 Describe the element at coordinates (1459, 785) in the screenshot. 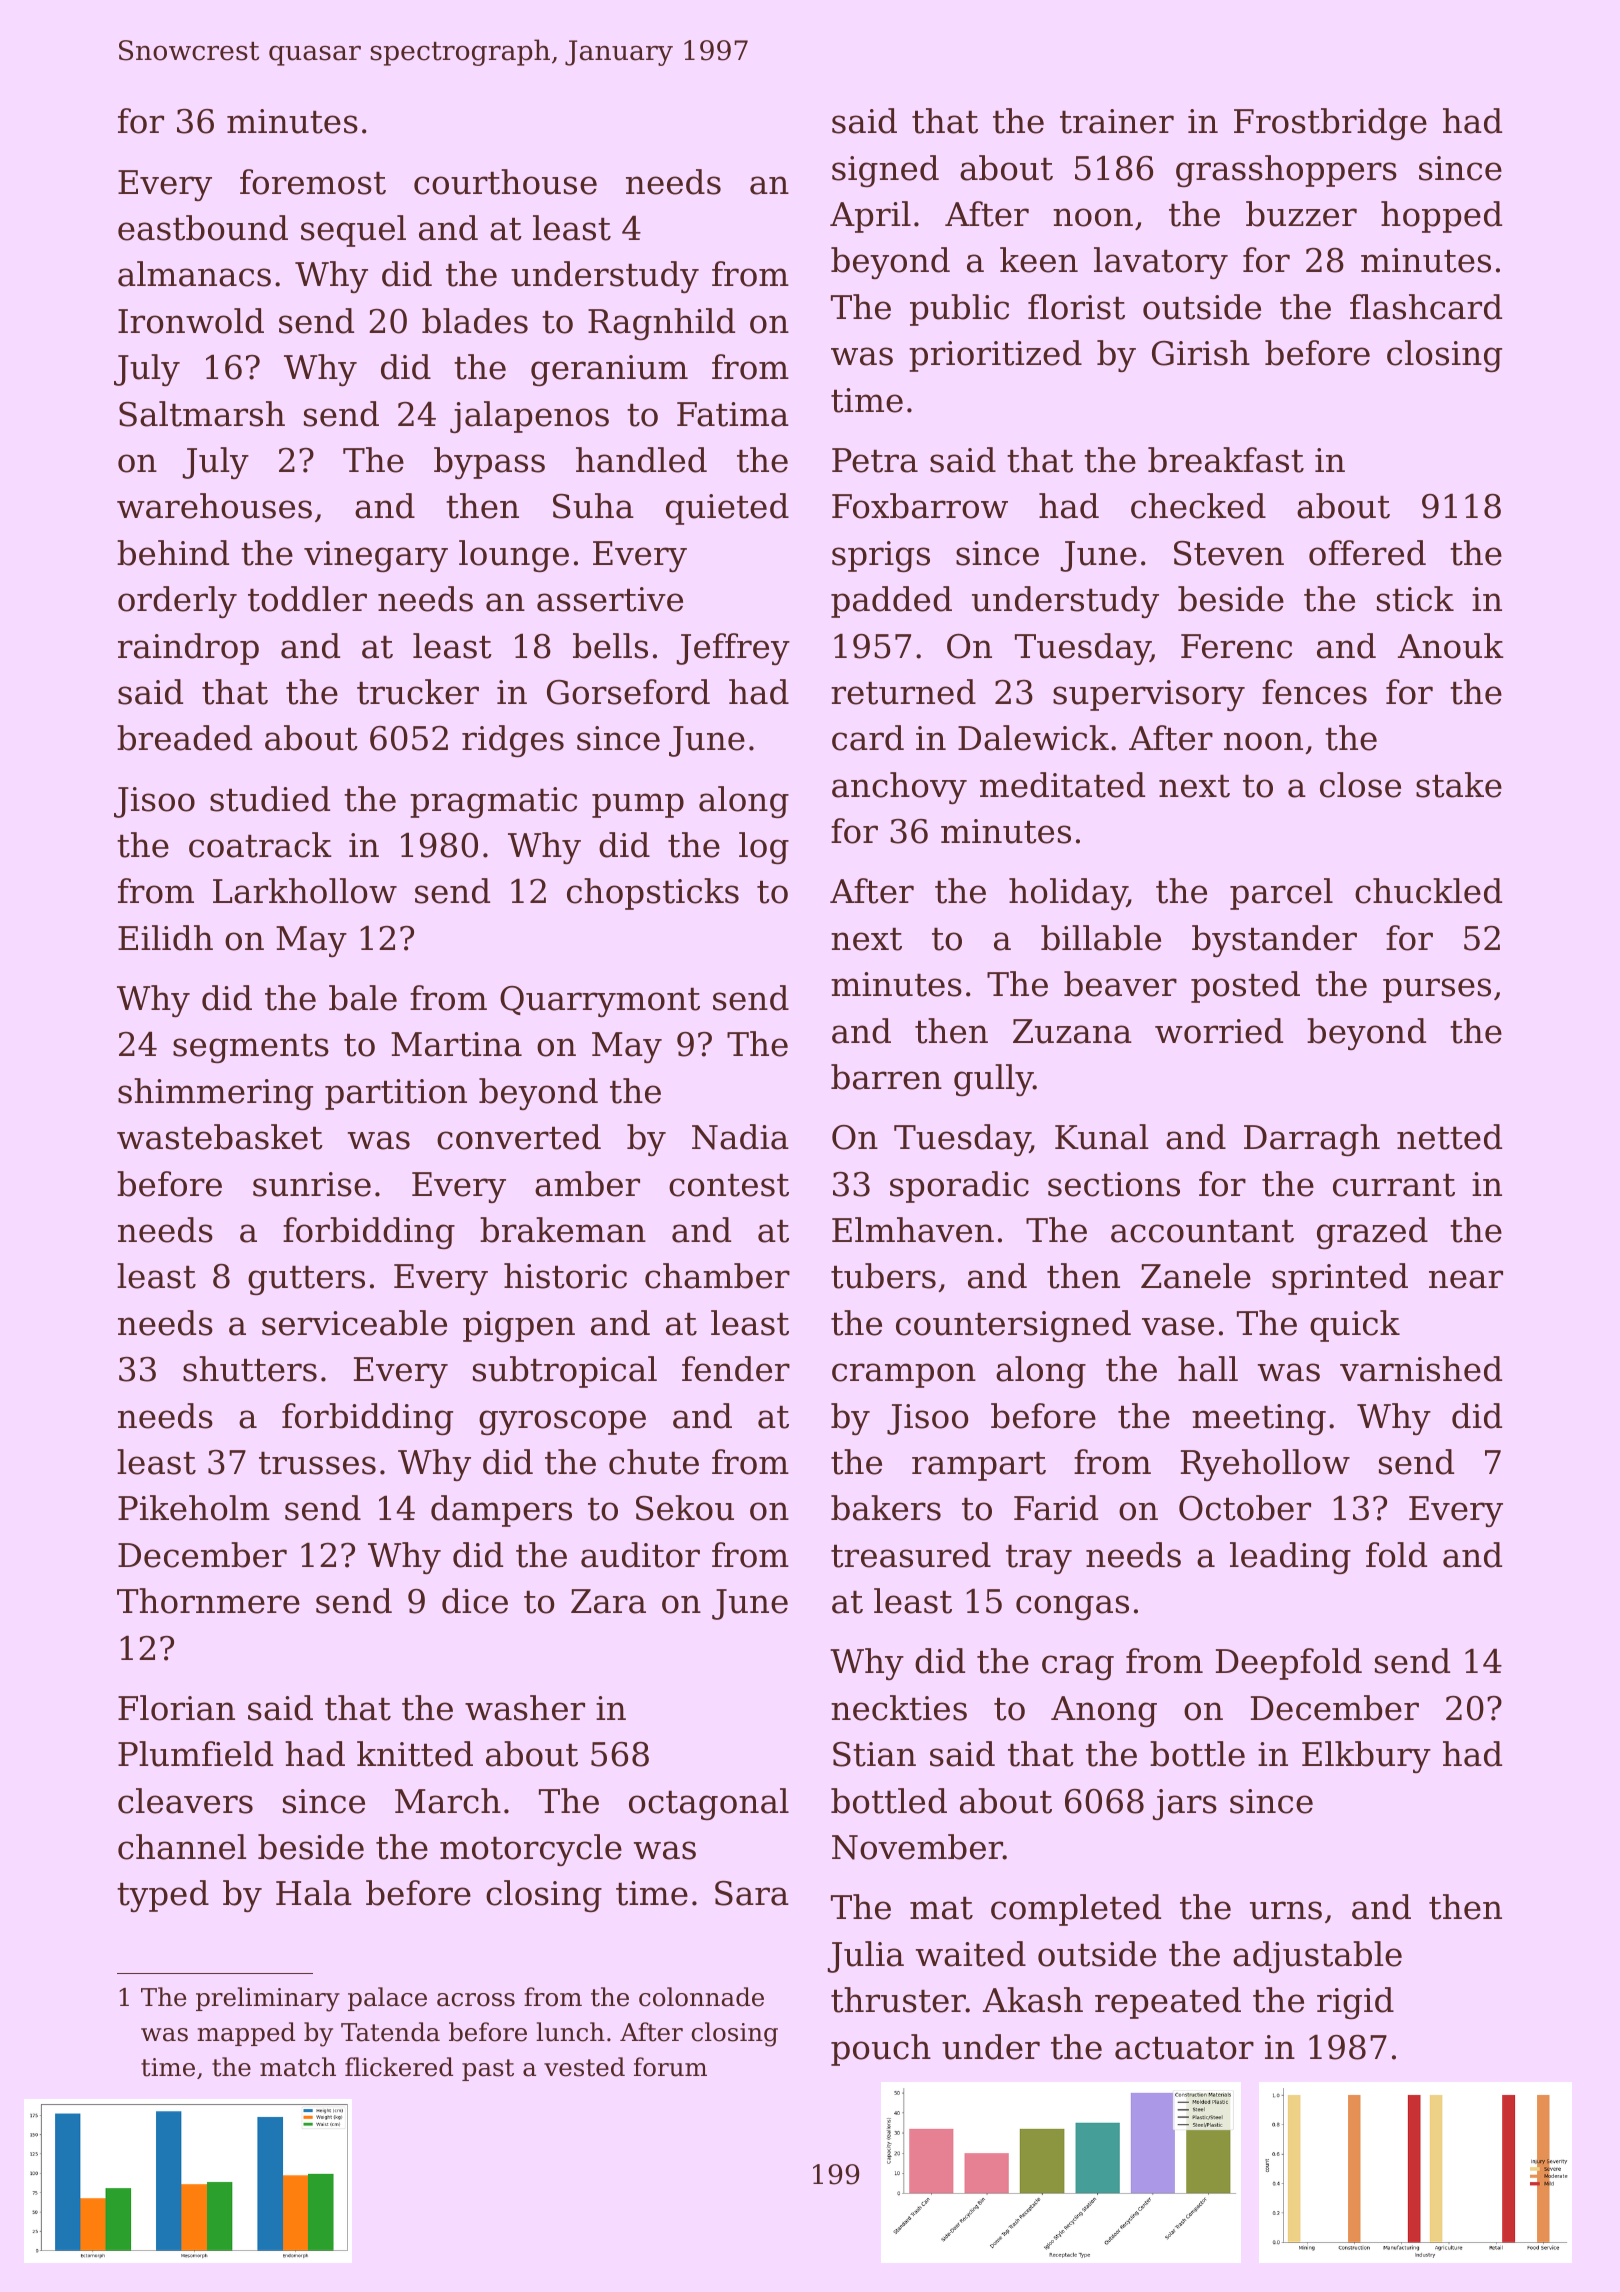

I see `stake` at that location.
